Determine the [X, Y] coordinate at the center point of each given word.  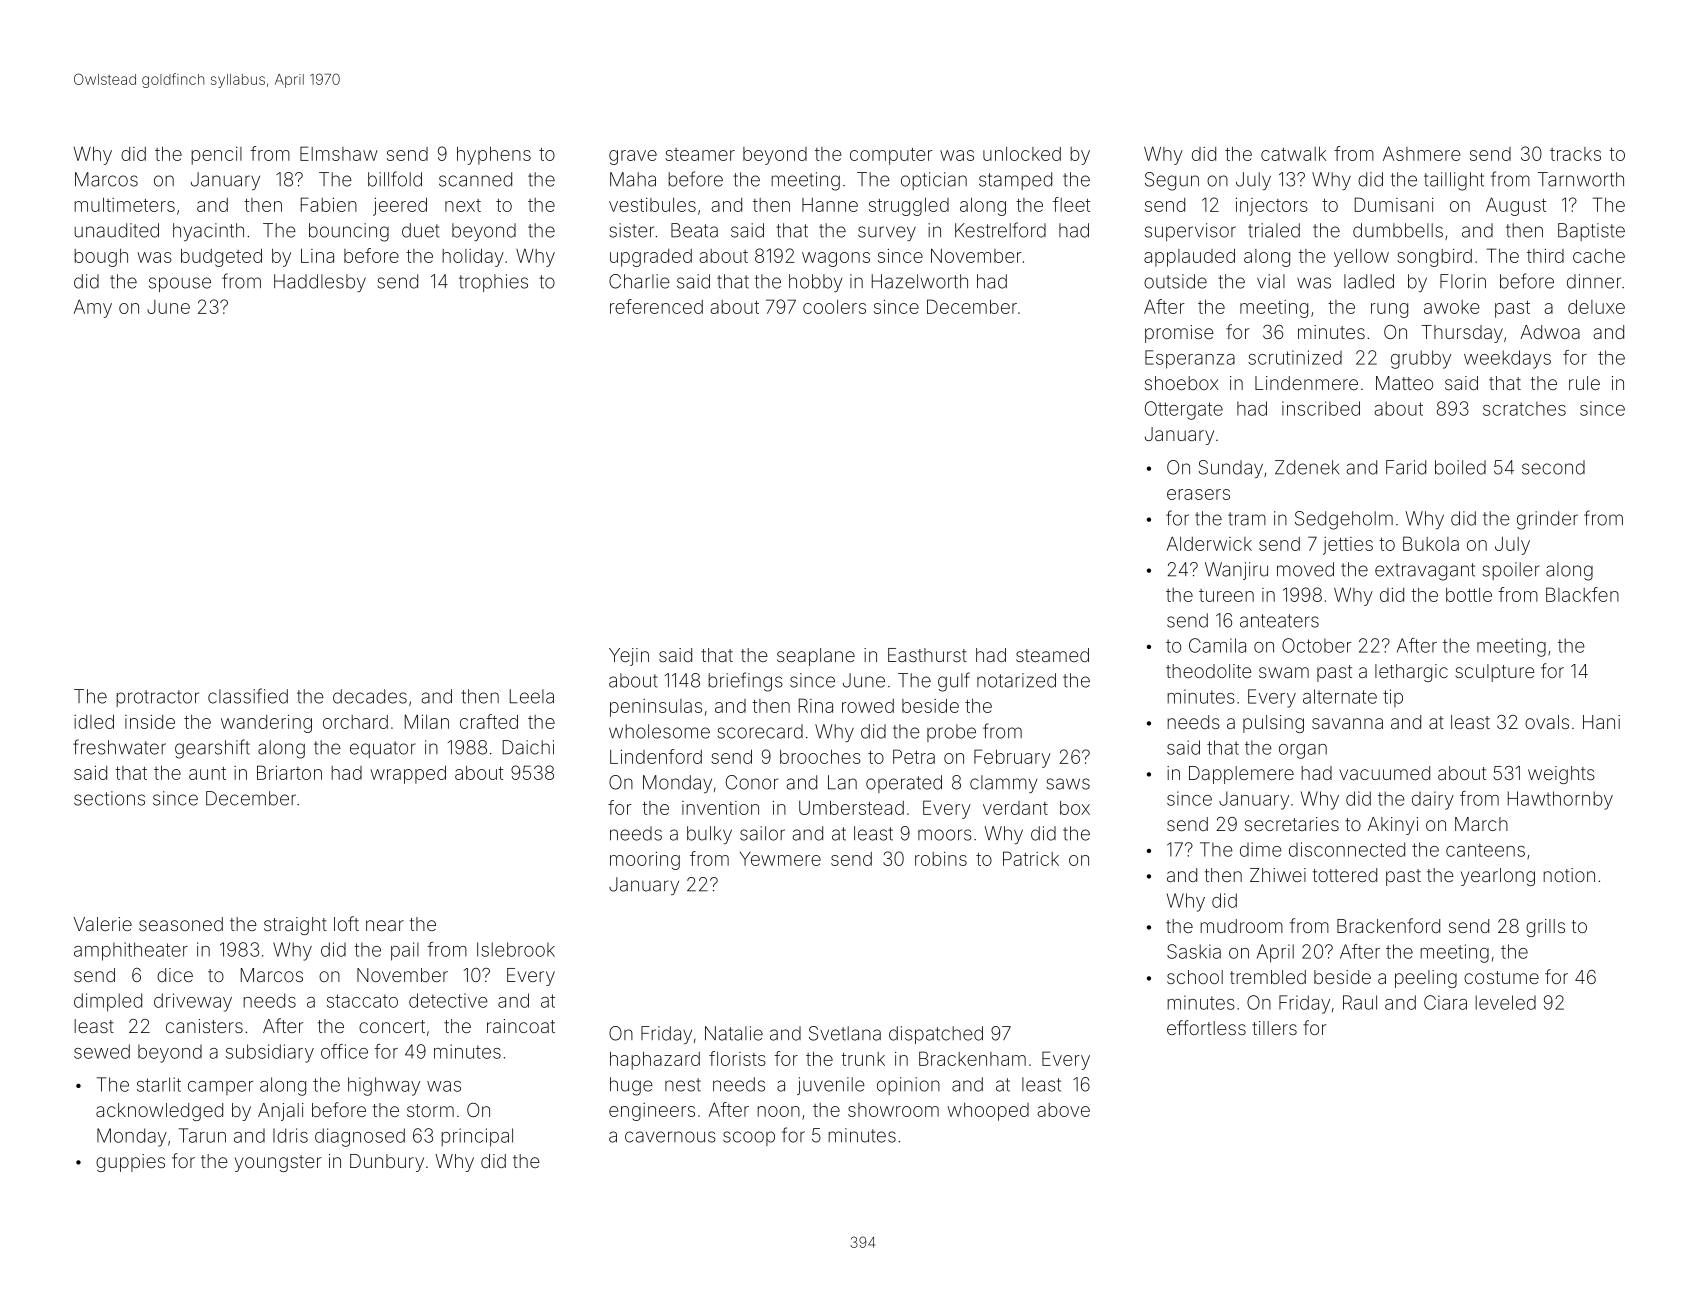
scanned [475, 179]
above [1064, 1110]
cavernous [670, 1137]
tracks [1575, 154]
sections [109, 798]
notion [1569, 875]
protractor [157, 698]
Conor [752, 782]
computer [891, 156]
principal [477, 1137]
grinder [1547, 520]
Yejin [629, 657]
